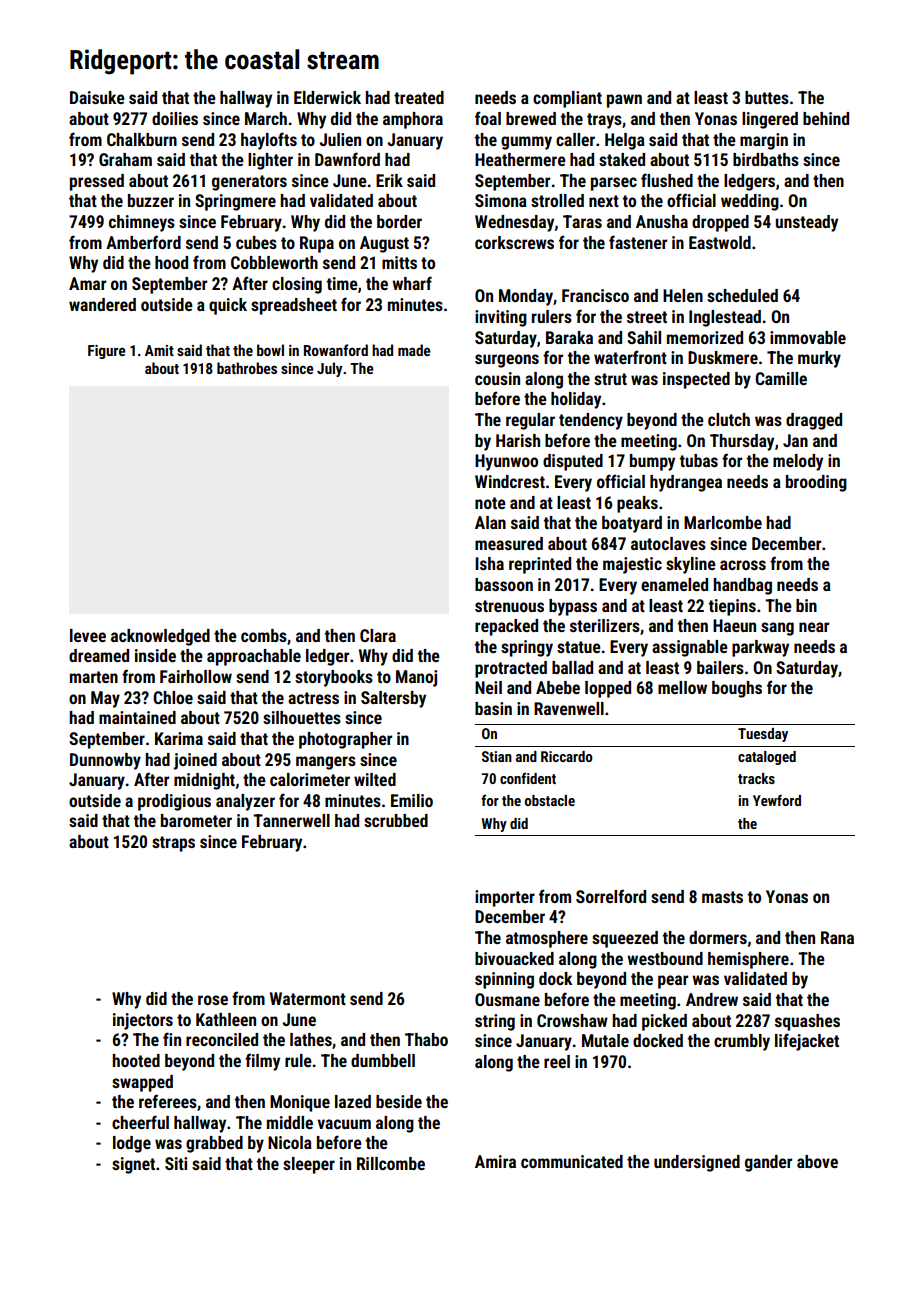 This screenshot has height=1308, width=924. What do you see at coordinates (777, 800) in the screenshot?
I see `Yewford` at bounding box center [777, 800].
